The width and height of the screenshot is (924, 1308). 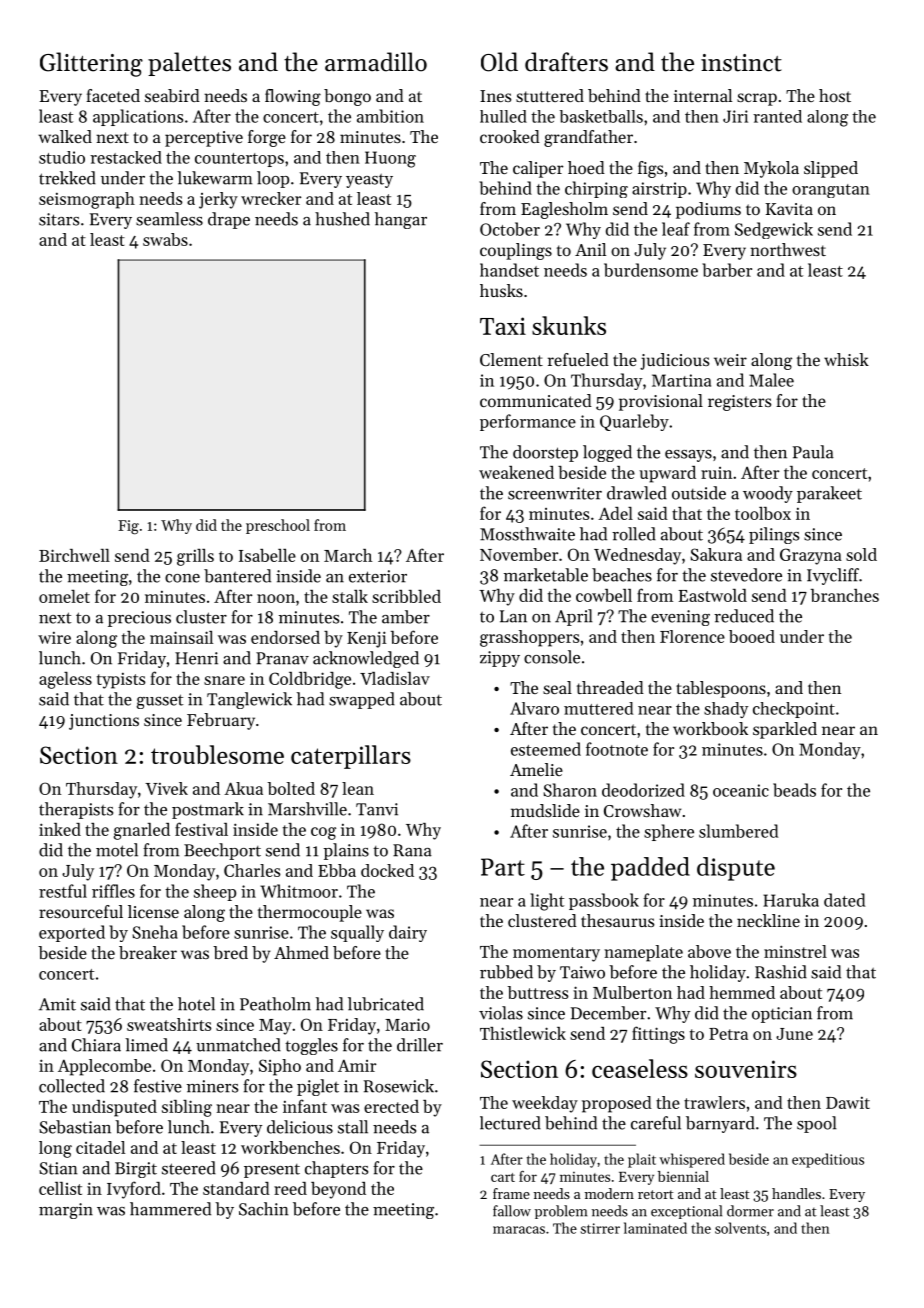 I want to click on stuttered, so click(x=550, y=95).
